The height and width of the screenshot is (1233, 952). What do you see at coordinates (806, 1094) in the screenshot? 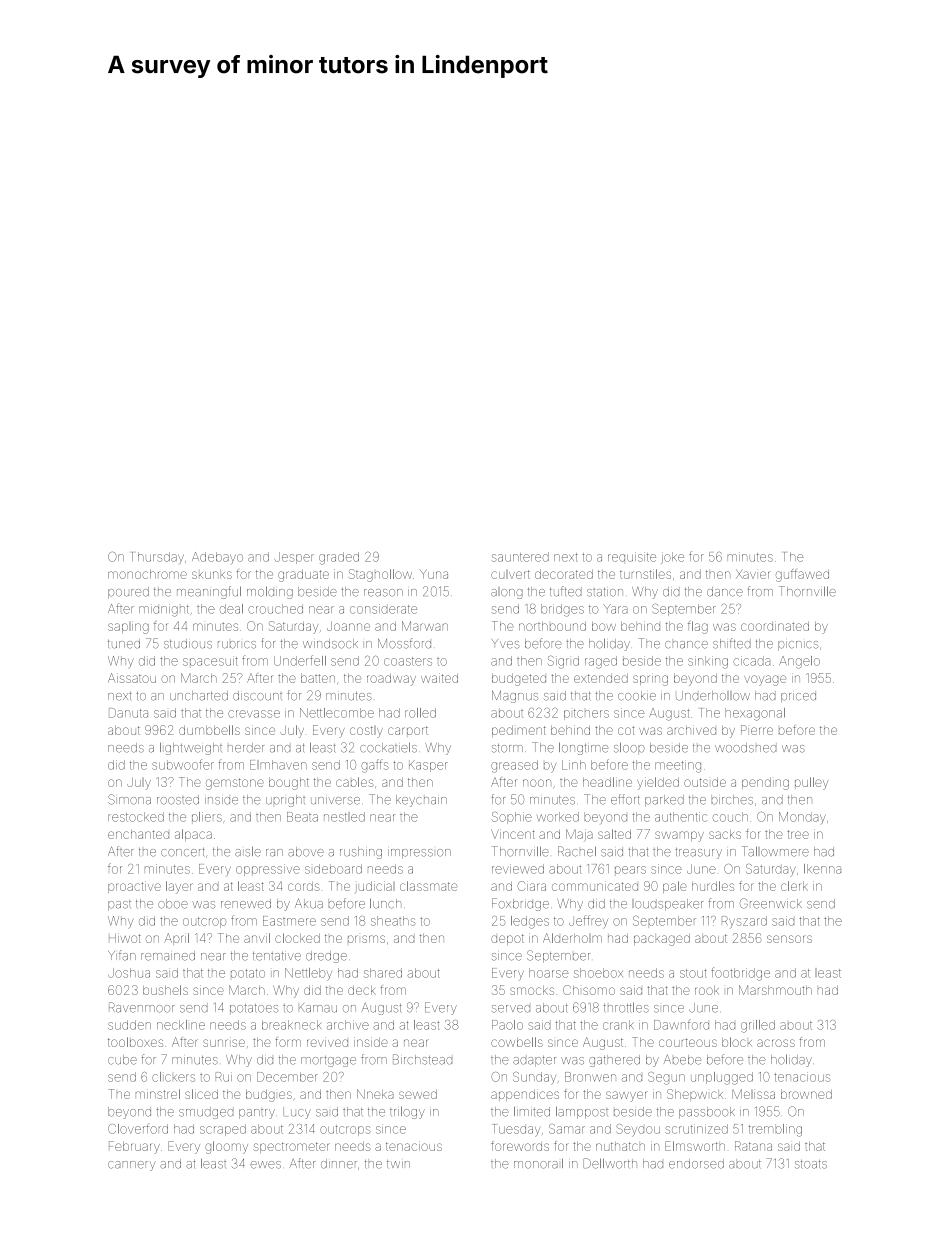
I see `browned` at bounding box center [806, 1094].
